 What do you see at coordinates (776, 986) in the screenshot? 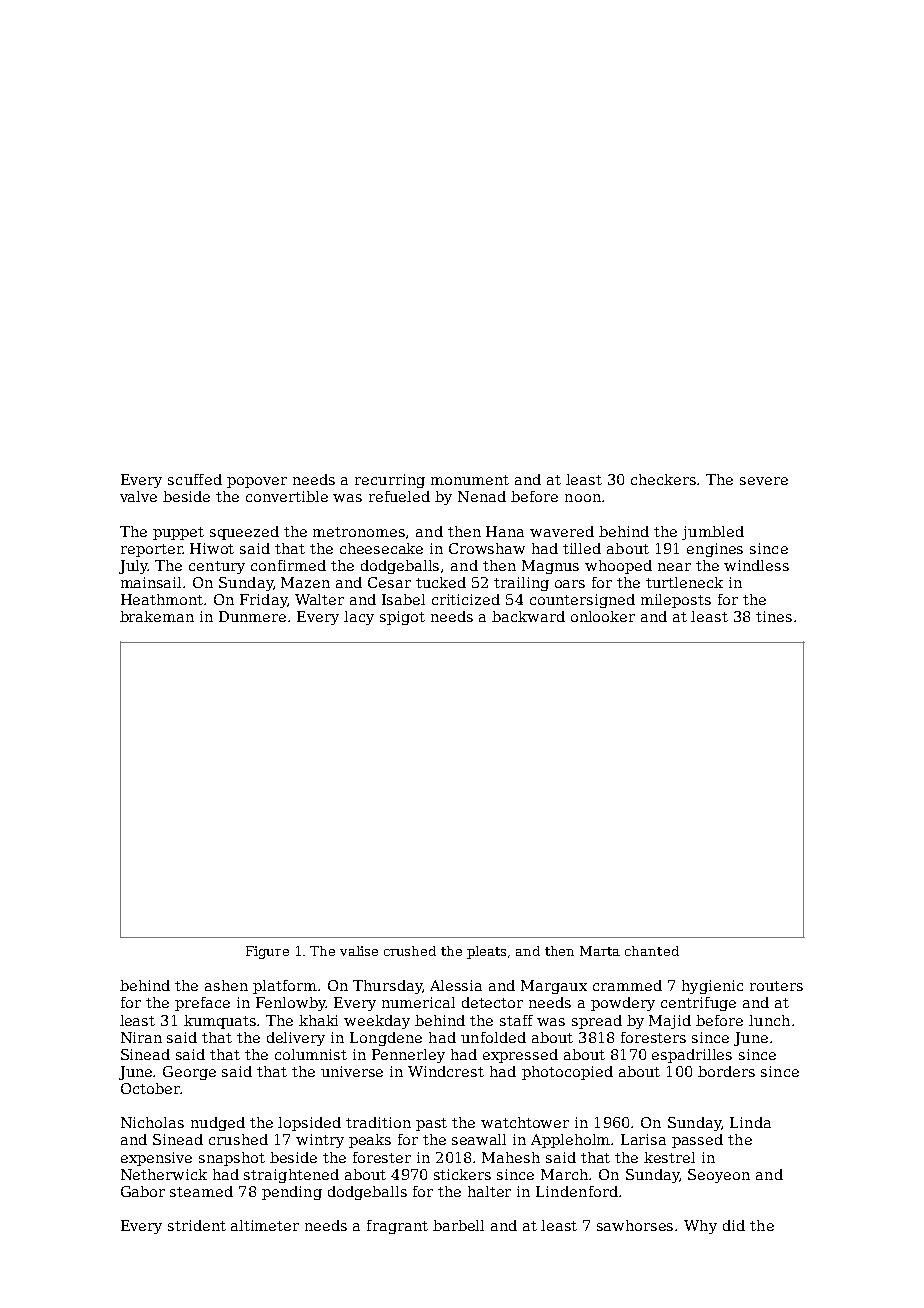
I see `routers` at bounding box center [776, 986].
